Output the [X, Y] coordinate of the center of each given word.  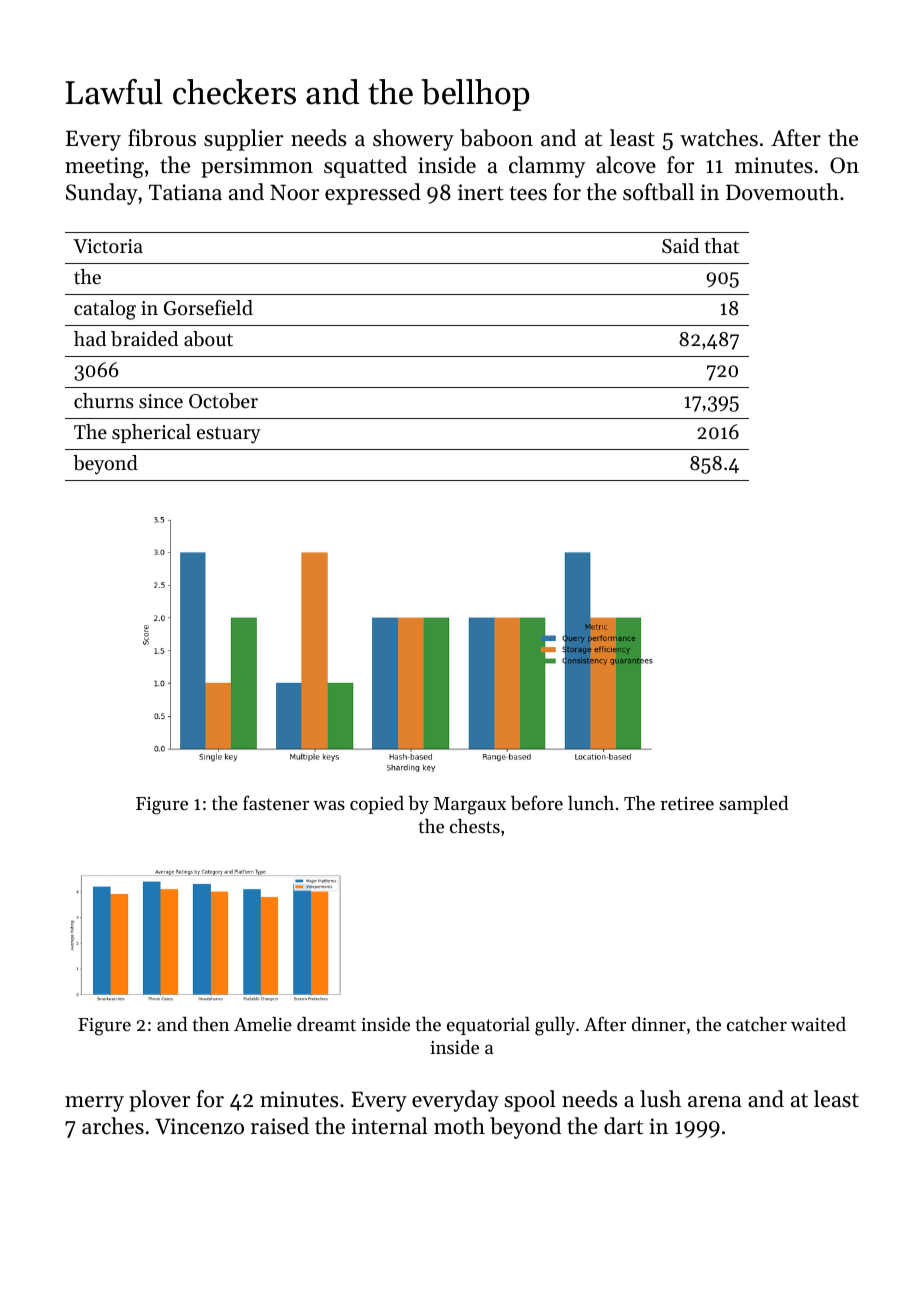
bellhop [475, 95]
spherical [151, 433]
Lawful [114, 92]
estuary [229, 435]
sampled [754, 805]
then [210, 1024]
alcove [626, 165]
